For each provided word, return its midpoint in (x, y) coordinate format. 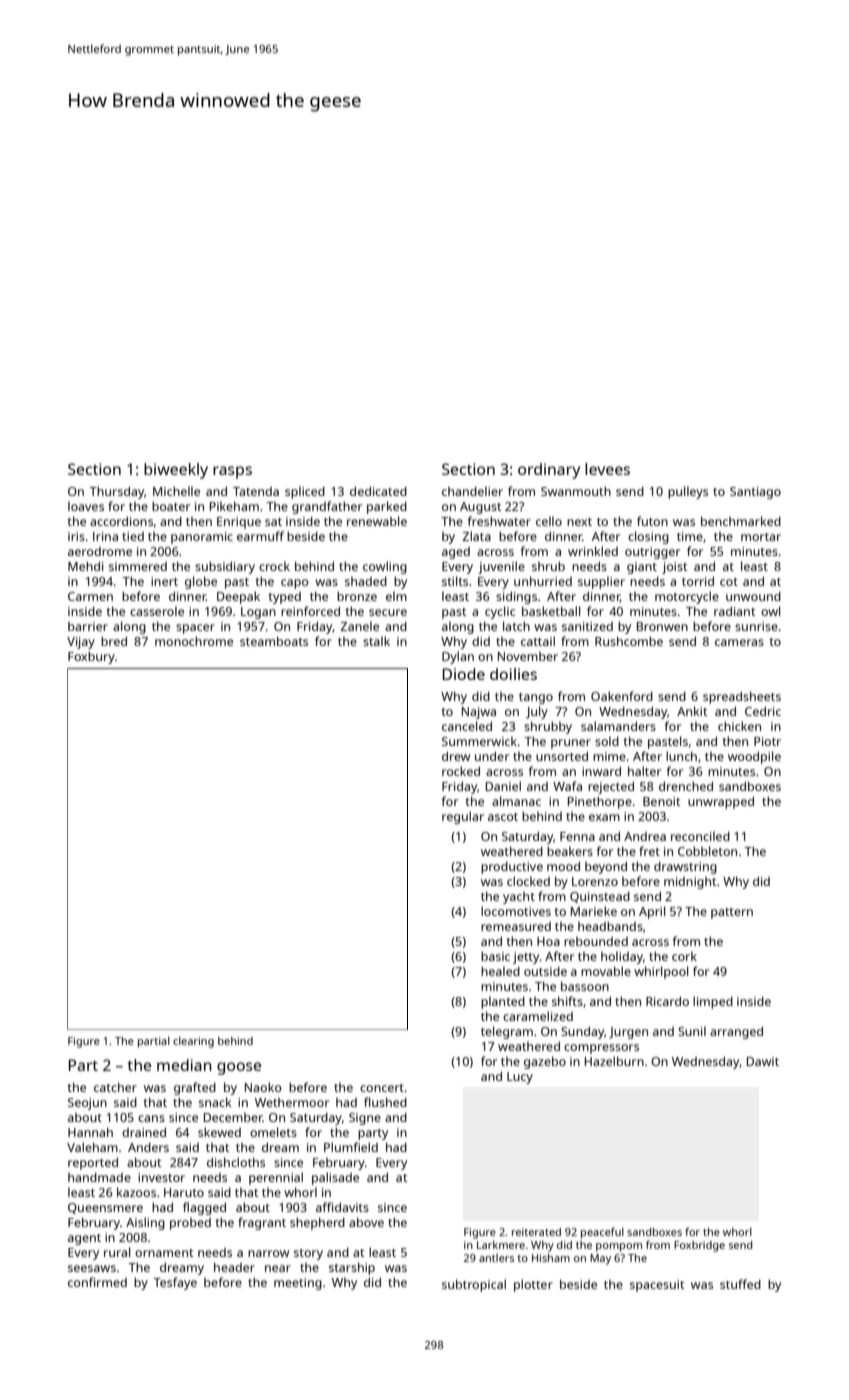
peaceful (602, 1233)
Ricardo (667, 1001)
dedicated (378, 491)
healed (500, 971)
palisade (335, 1178)
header (234, 1267)
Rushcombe (629, 641)
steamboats (274, 641)
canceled (467, 726)
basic (495, 956)
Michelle (176, 491)
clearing (193, 1042)
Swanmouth (576, 491)
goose (239, 1068)
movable (606, 971)
